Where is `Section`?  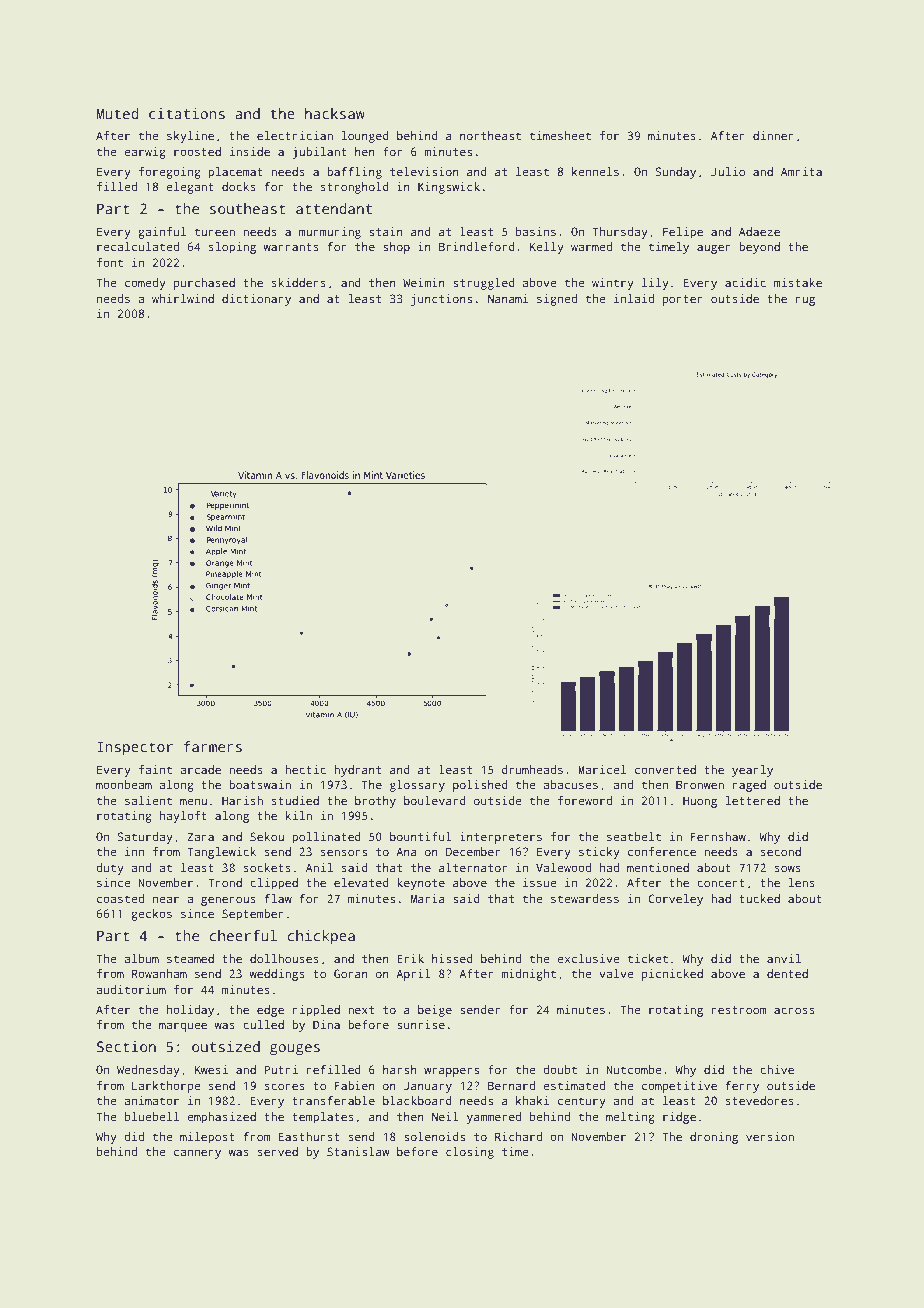
Section is located at coordinates (126, 1046).
